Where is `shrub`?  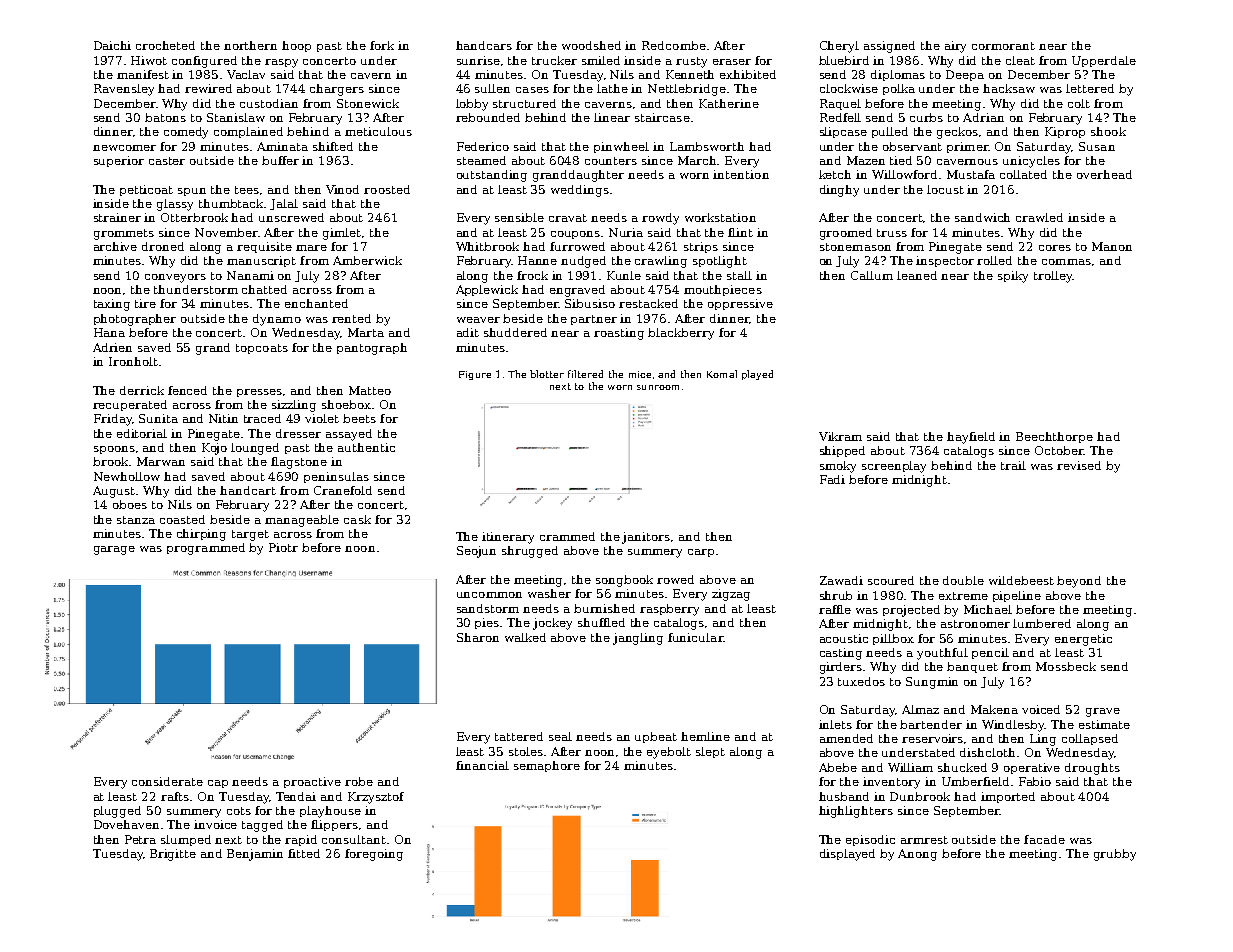 shrub is located at coordinates (836, 595).
